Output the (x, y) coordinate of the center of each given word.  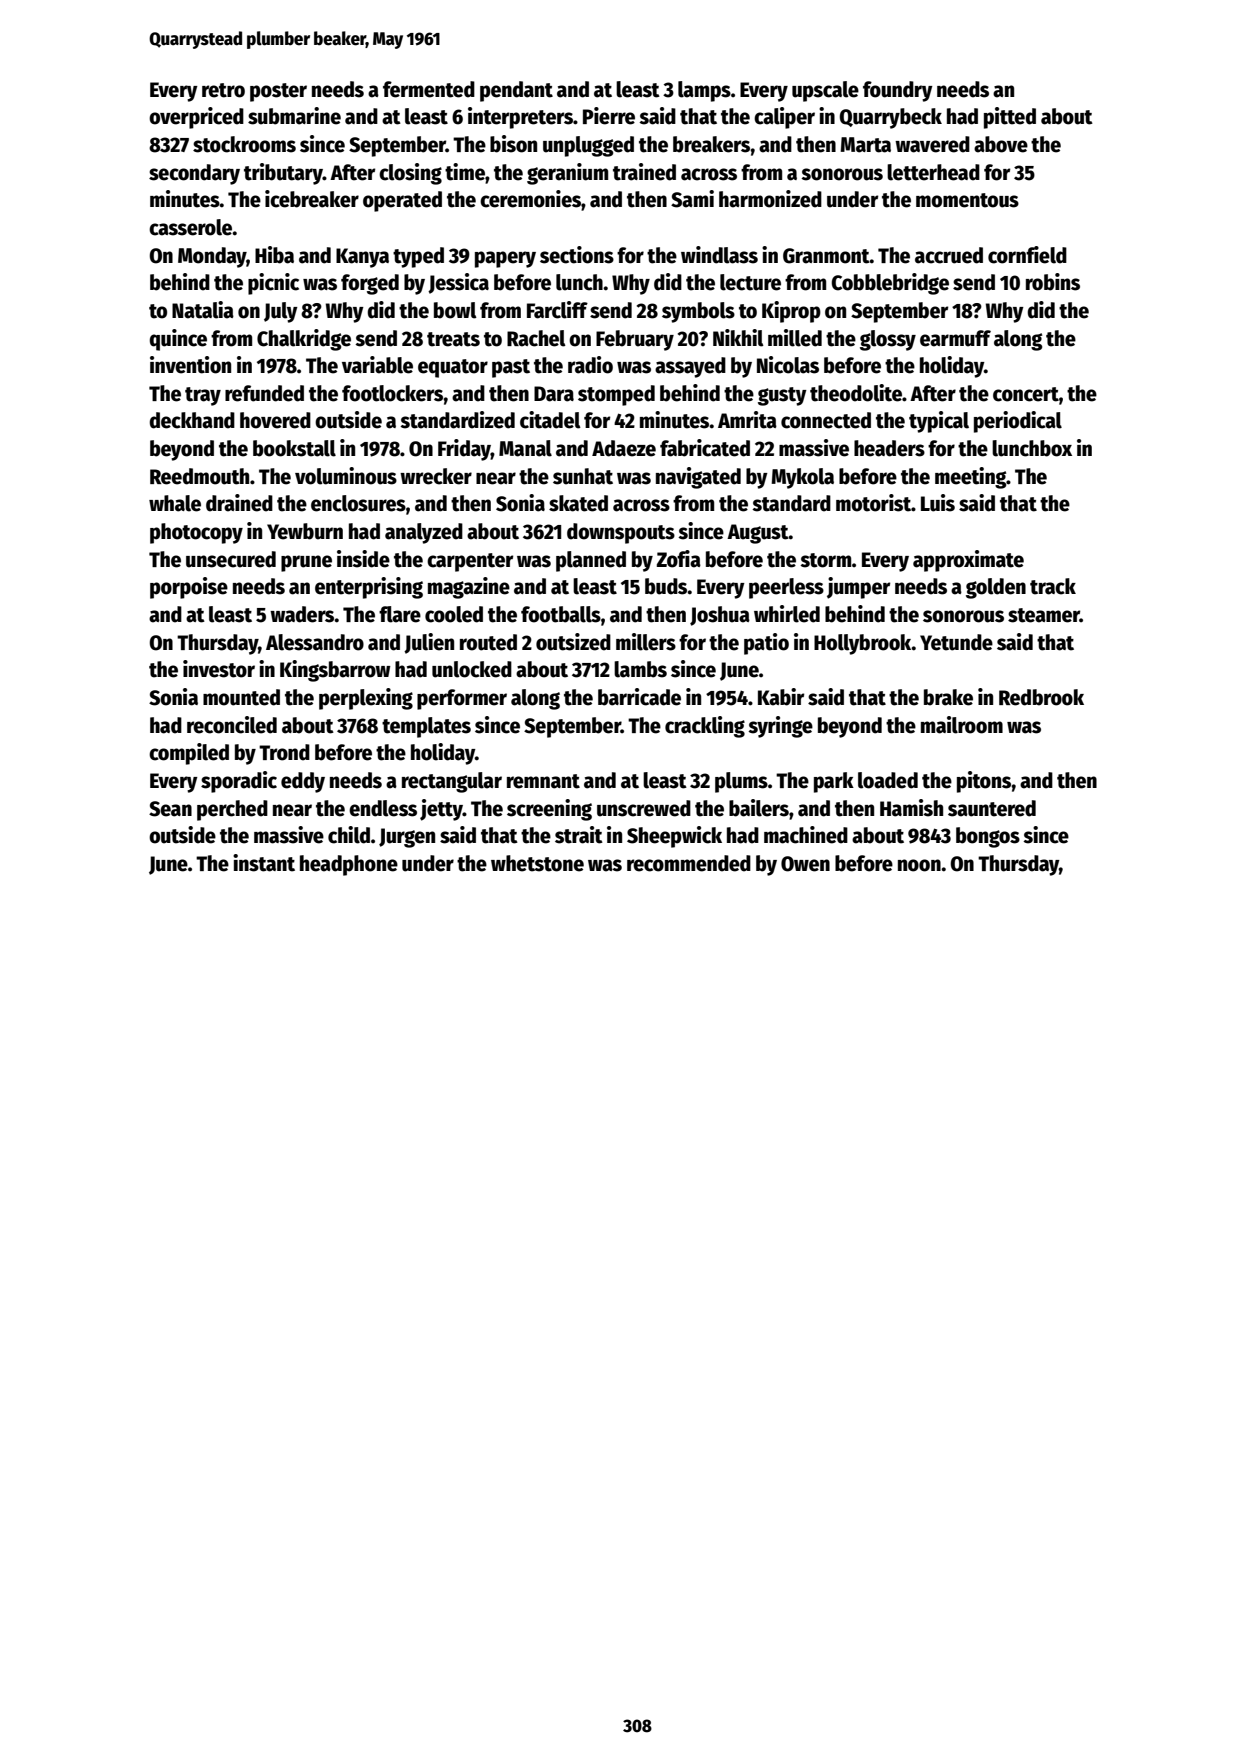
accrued (949, 255)
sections (577, 255)
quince (178, 340)
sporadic (239, 782)
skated (578, 503)
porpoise (189, 588)
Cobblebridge (890, 284)
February (635, 340)
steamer (1044, 615)
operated (402, 201)
